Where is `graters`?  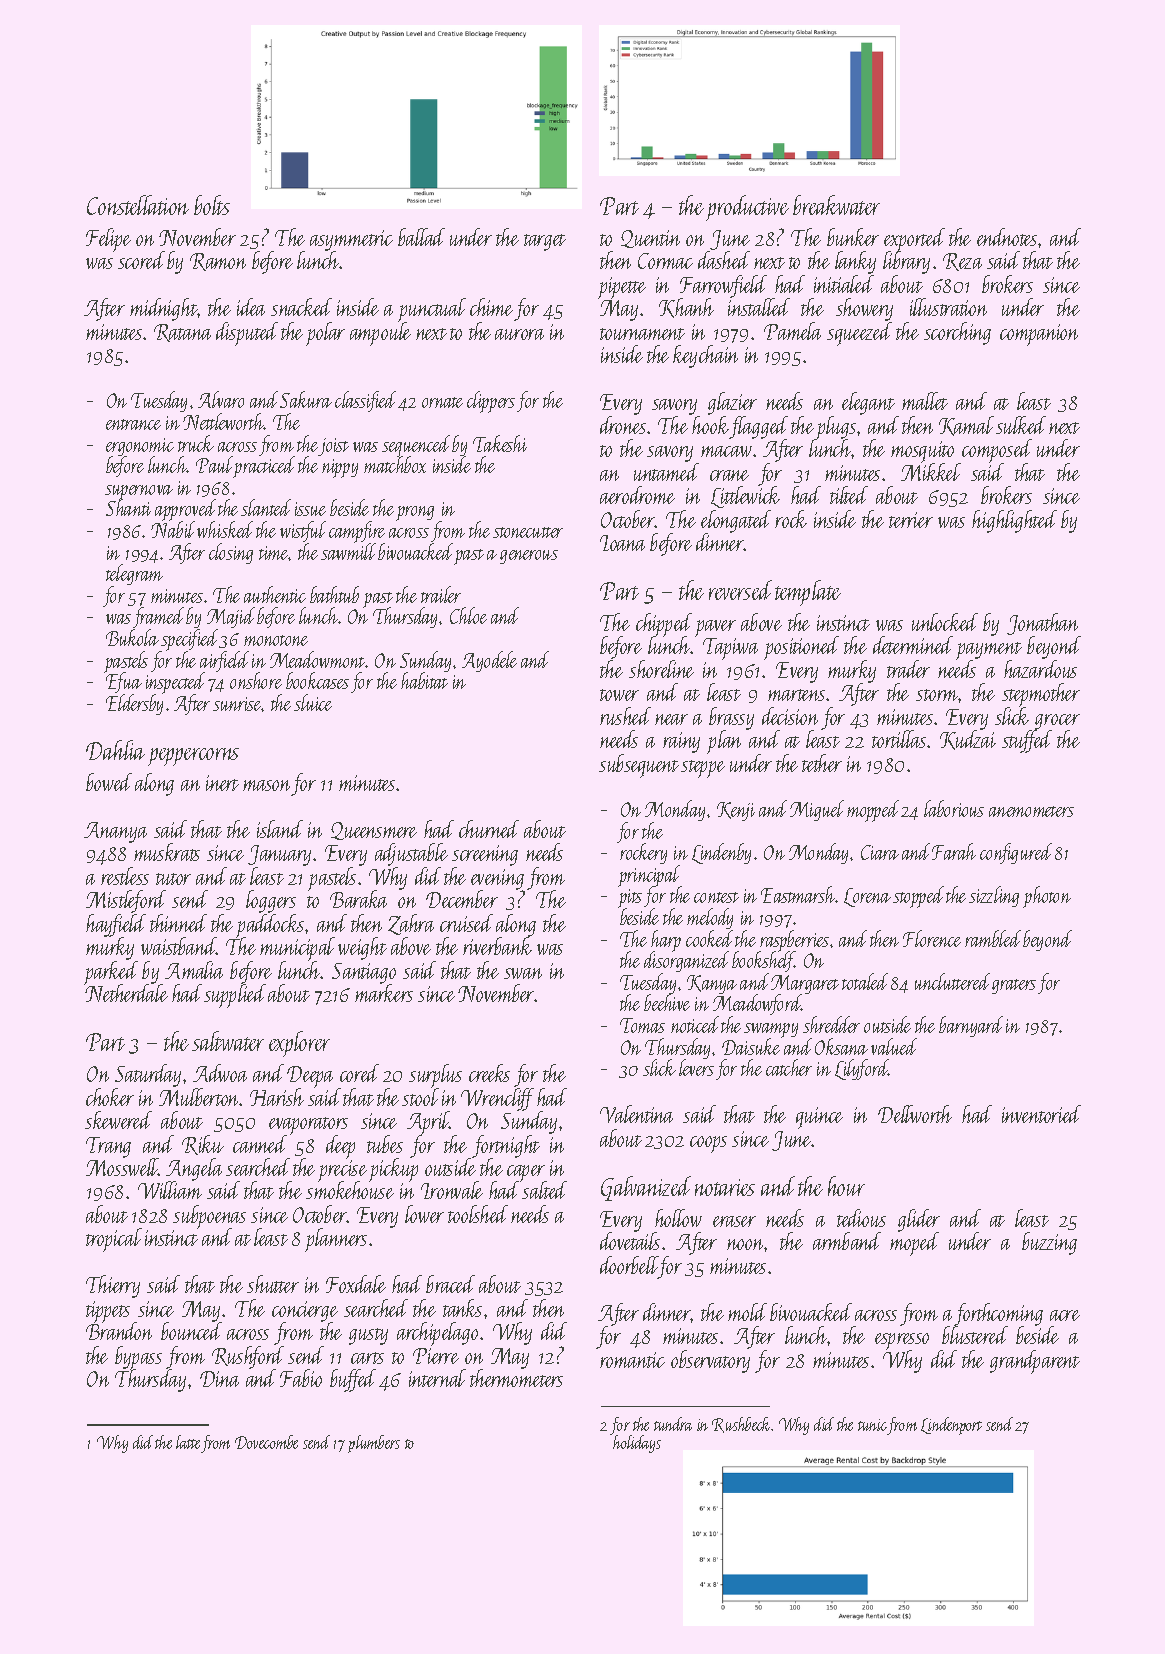 graters is located at coordinates (1014, 986).
